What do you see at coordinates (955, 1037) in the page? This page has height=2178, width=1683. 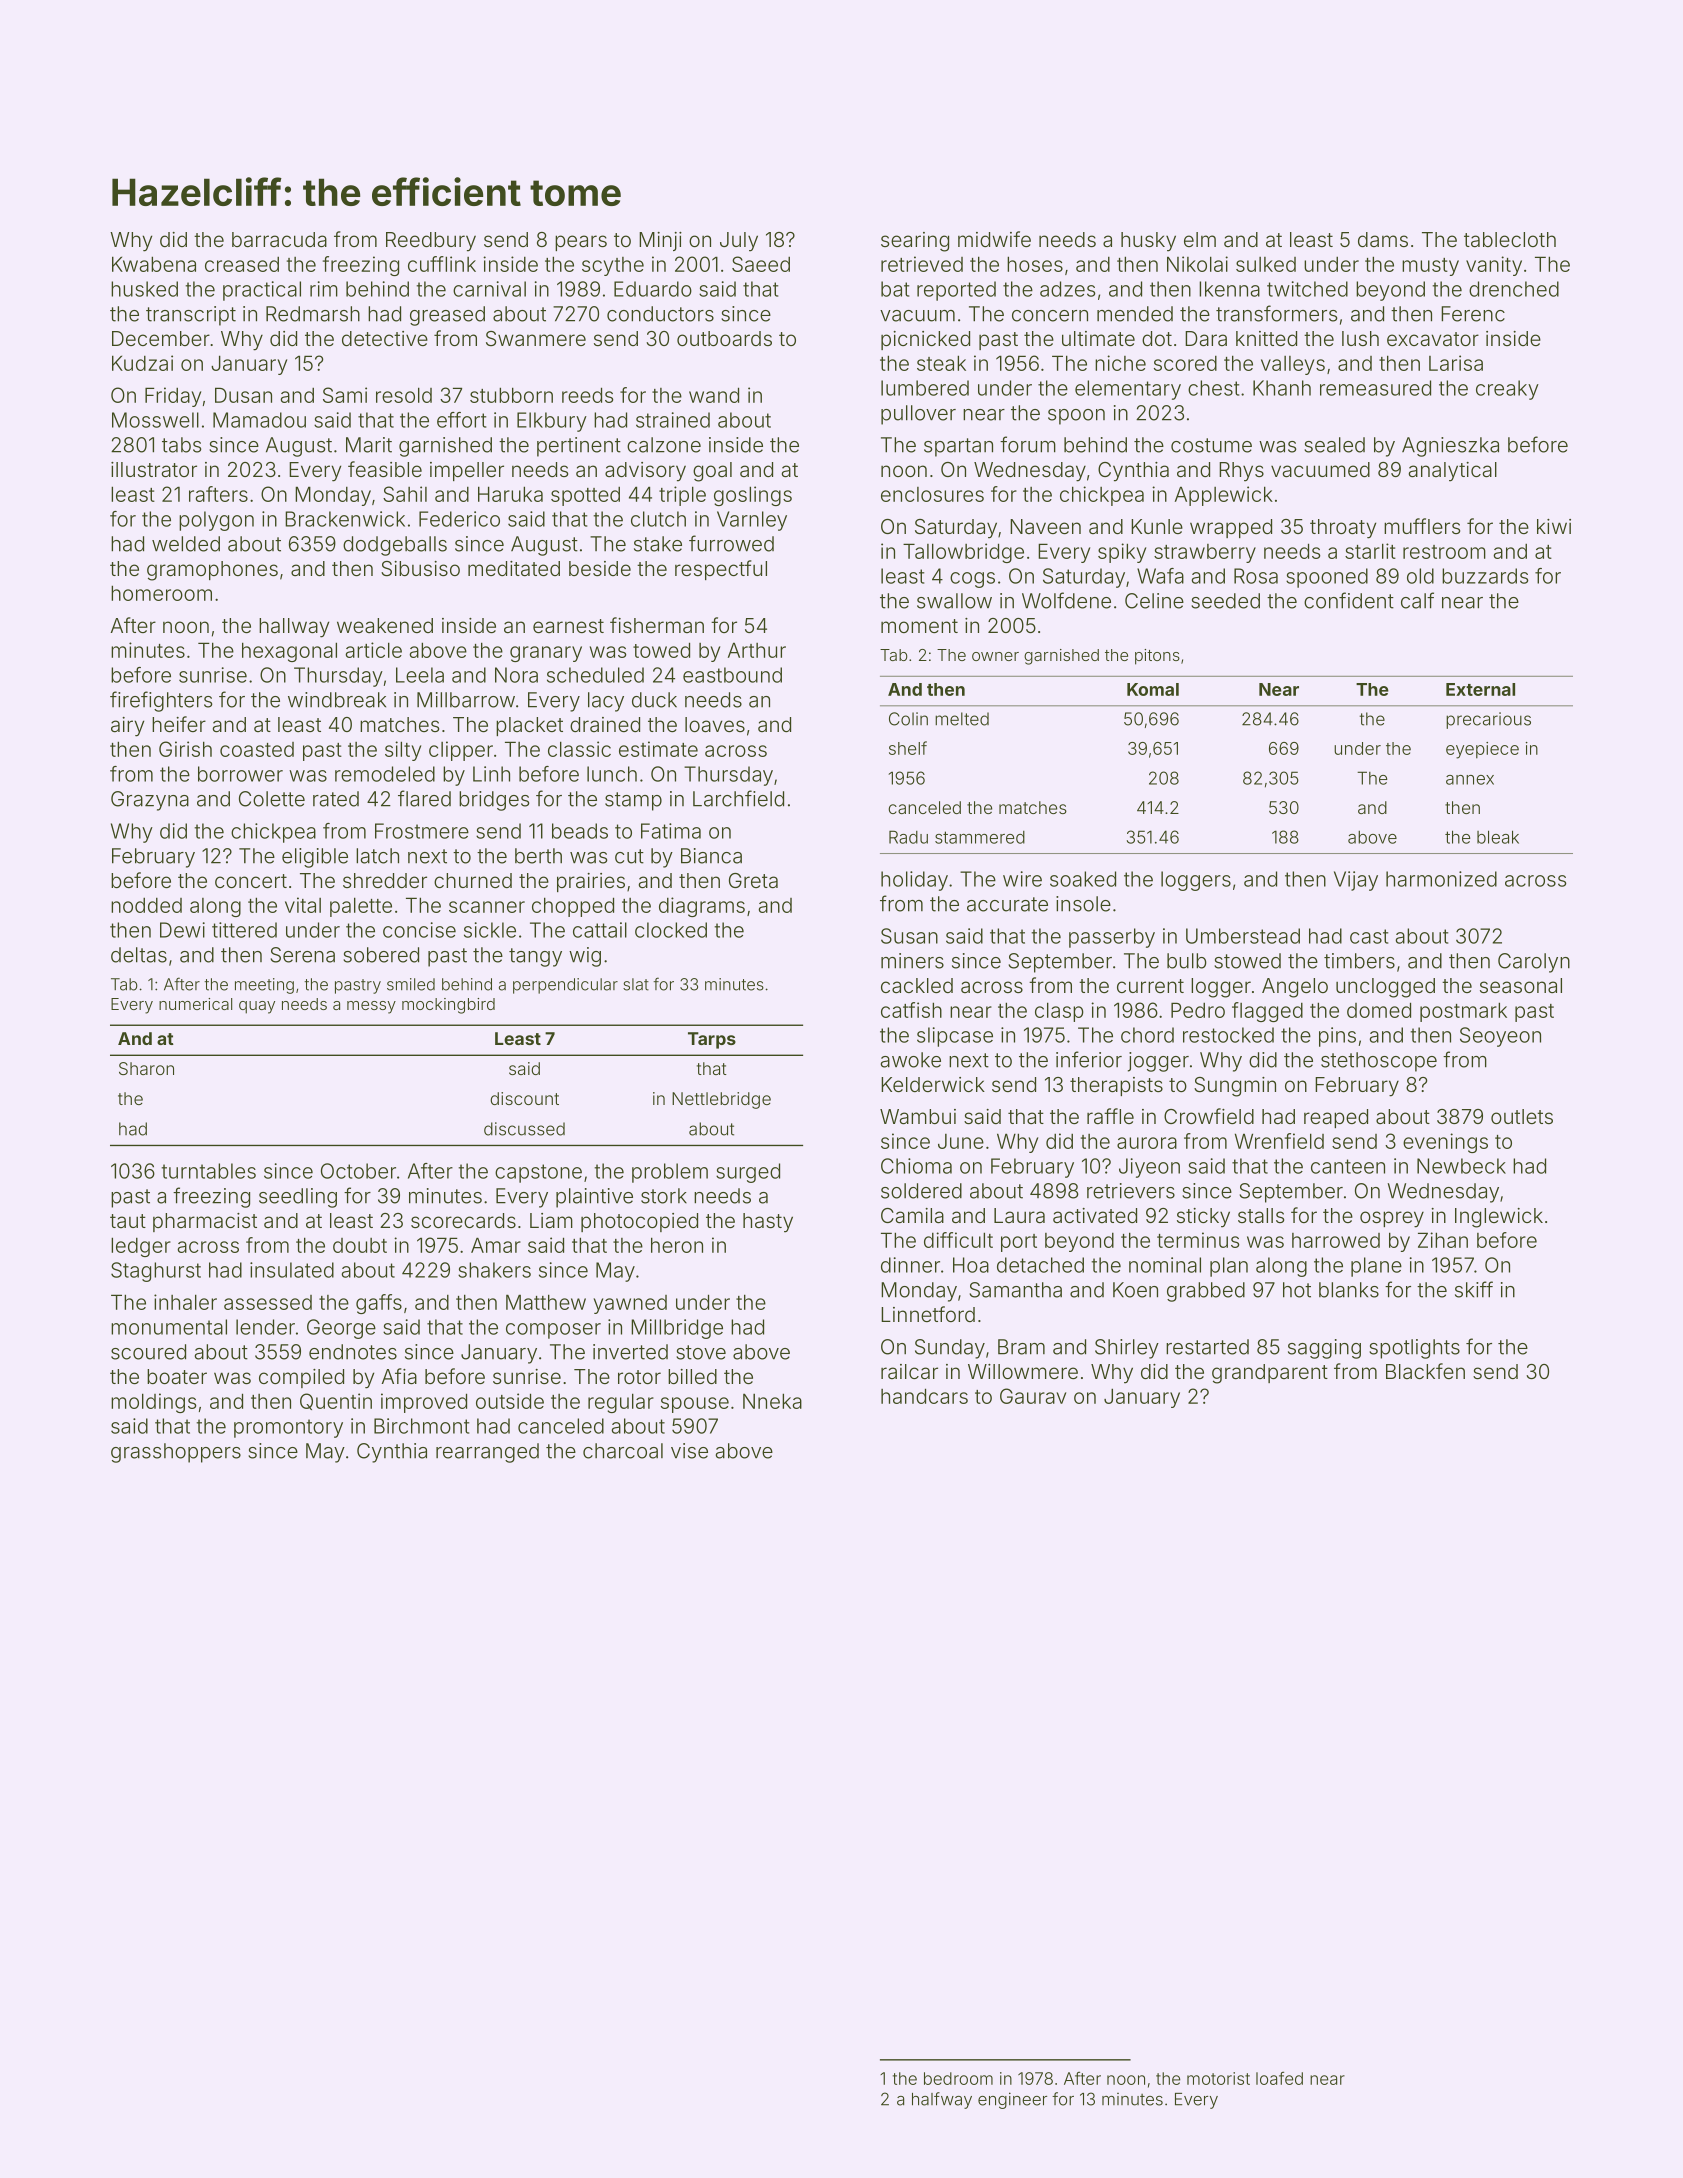 I see `slipcase` at bounding box center [955, 1037].
